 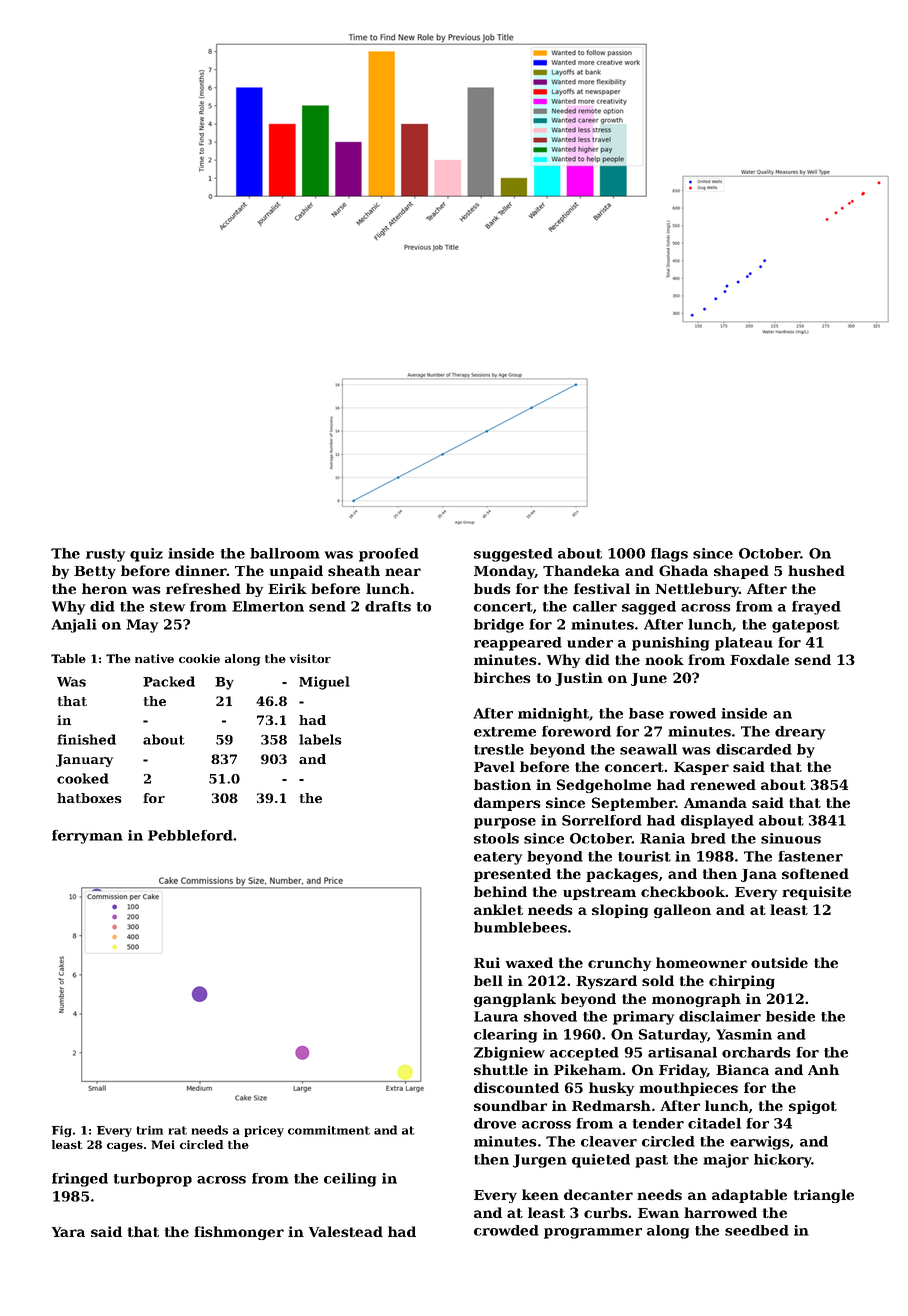 I want to click on trim, so click(x=149, y=1130).
